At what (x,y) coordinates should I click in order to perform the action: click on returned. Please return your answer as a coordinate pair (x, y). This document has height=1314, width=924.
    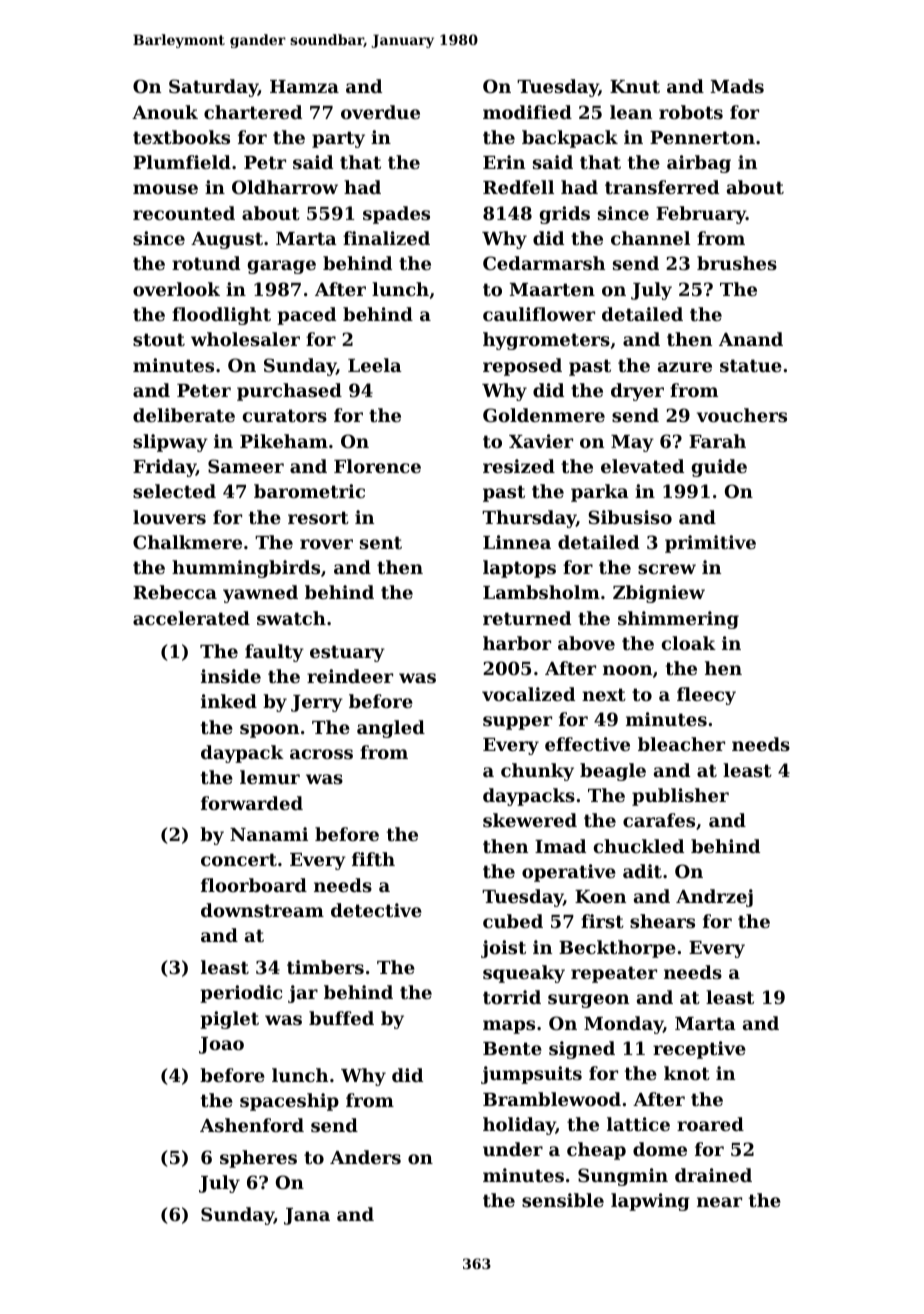
    Looking at the image, I should click on (527, 618).
